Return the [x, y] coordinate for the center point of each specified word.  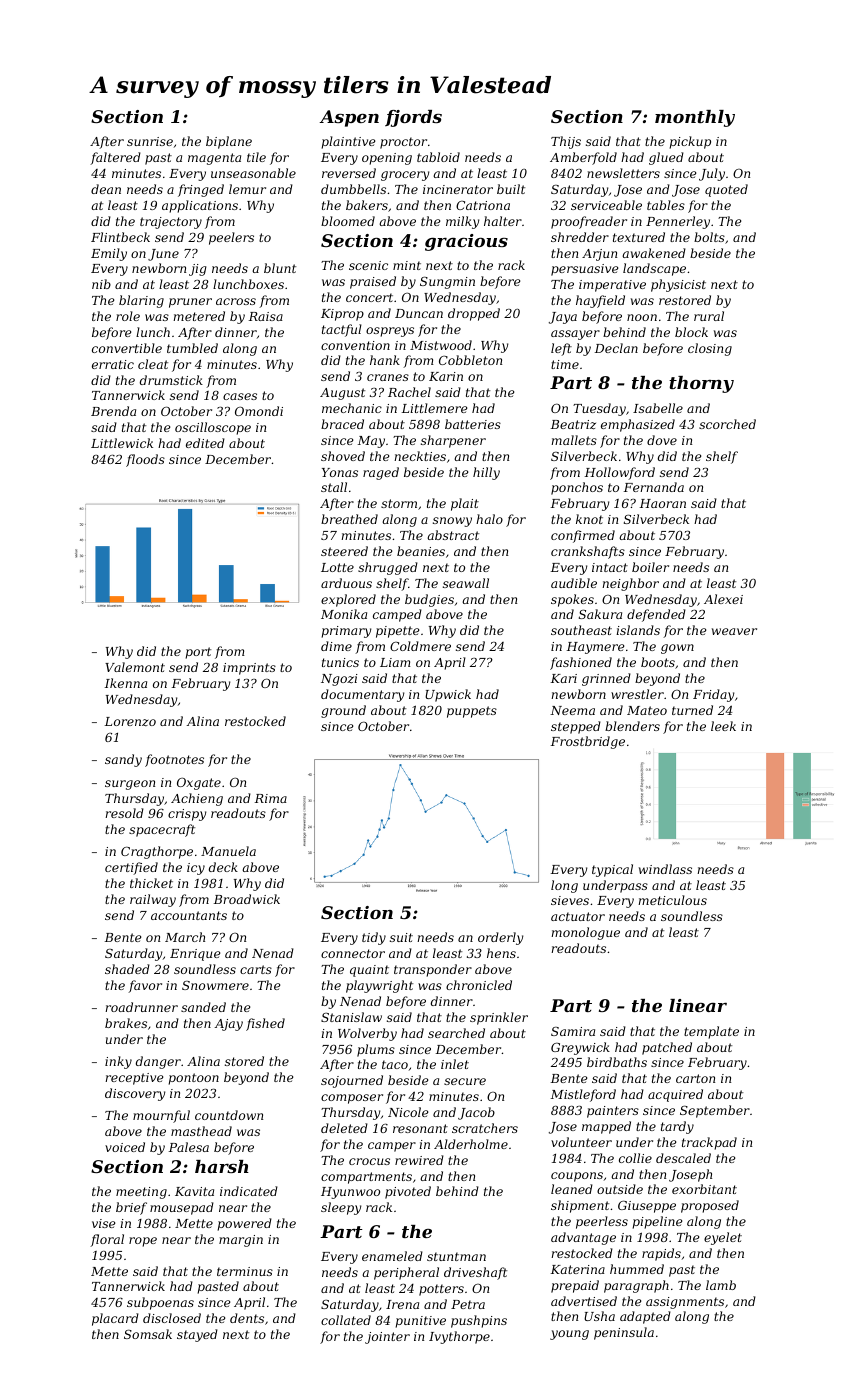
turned [692, 710]
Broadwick [247, 899]
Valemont [135, 667]
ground [343, 711]
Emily [109, 254]
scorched [727, 424]
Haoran [663, 503]
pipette [397, 632]
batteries [473, 424]
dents [247, 1318]
